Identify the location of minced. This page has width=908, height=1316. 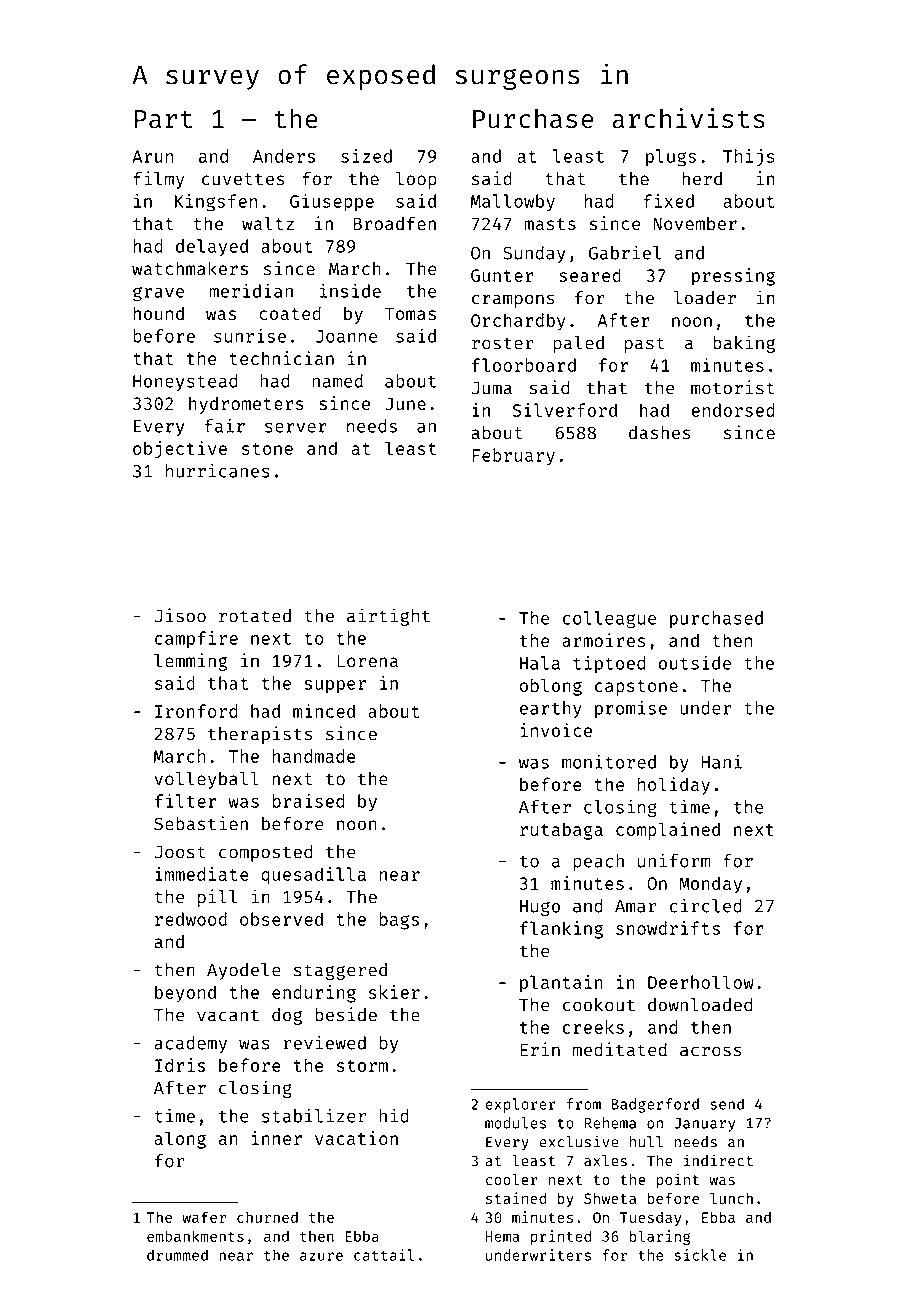
(324, 711).
